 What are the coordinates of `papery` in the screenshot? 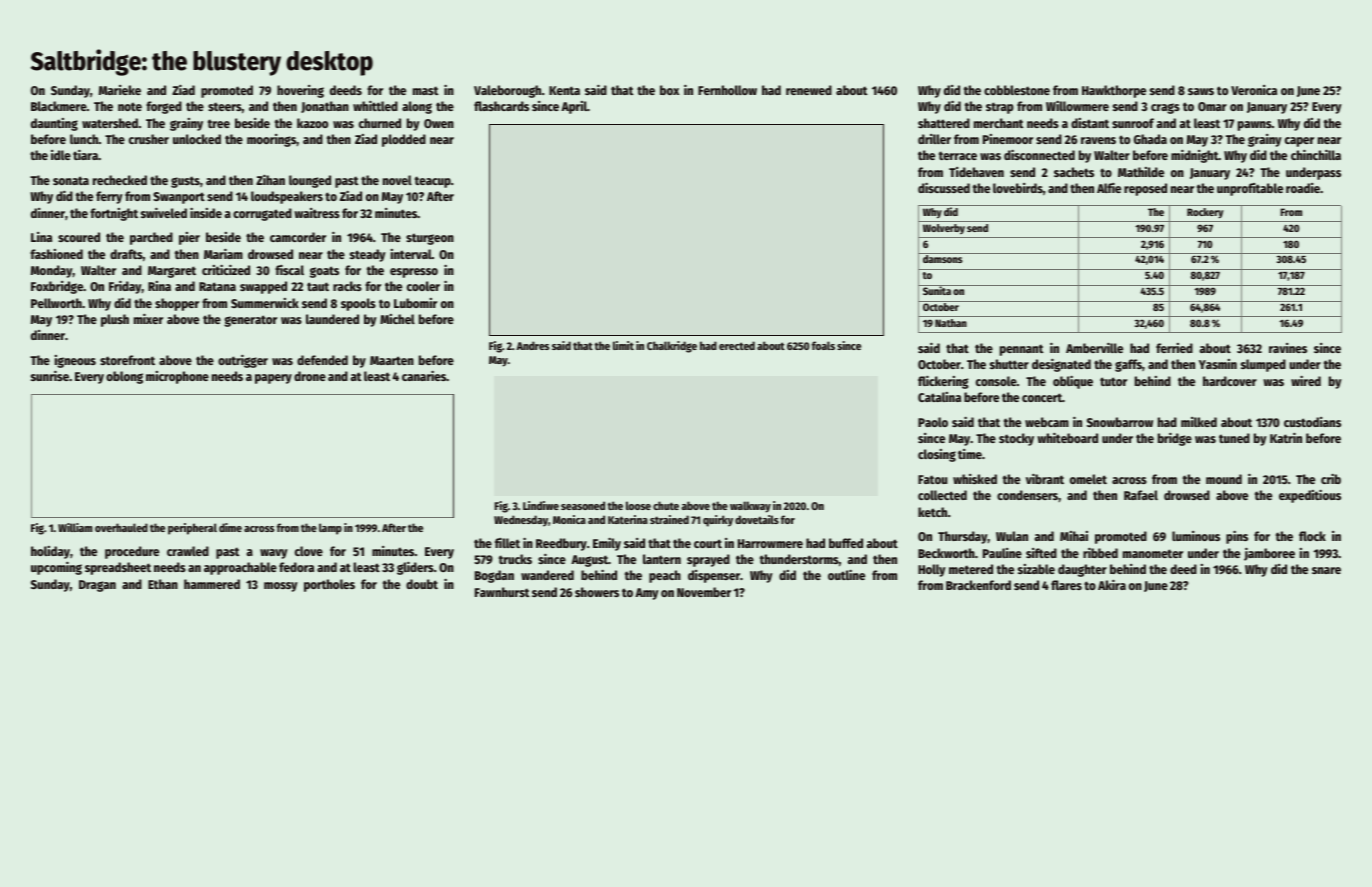 It's located at (273, 379).
